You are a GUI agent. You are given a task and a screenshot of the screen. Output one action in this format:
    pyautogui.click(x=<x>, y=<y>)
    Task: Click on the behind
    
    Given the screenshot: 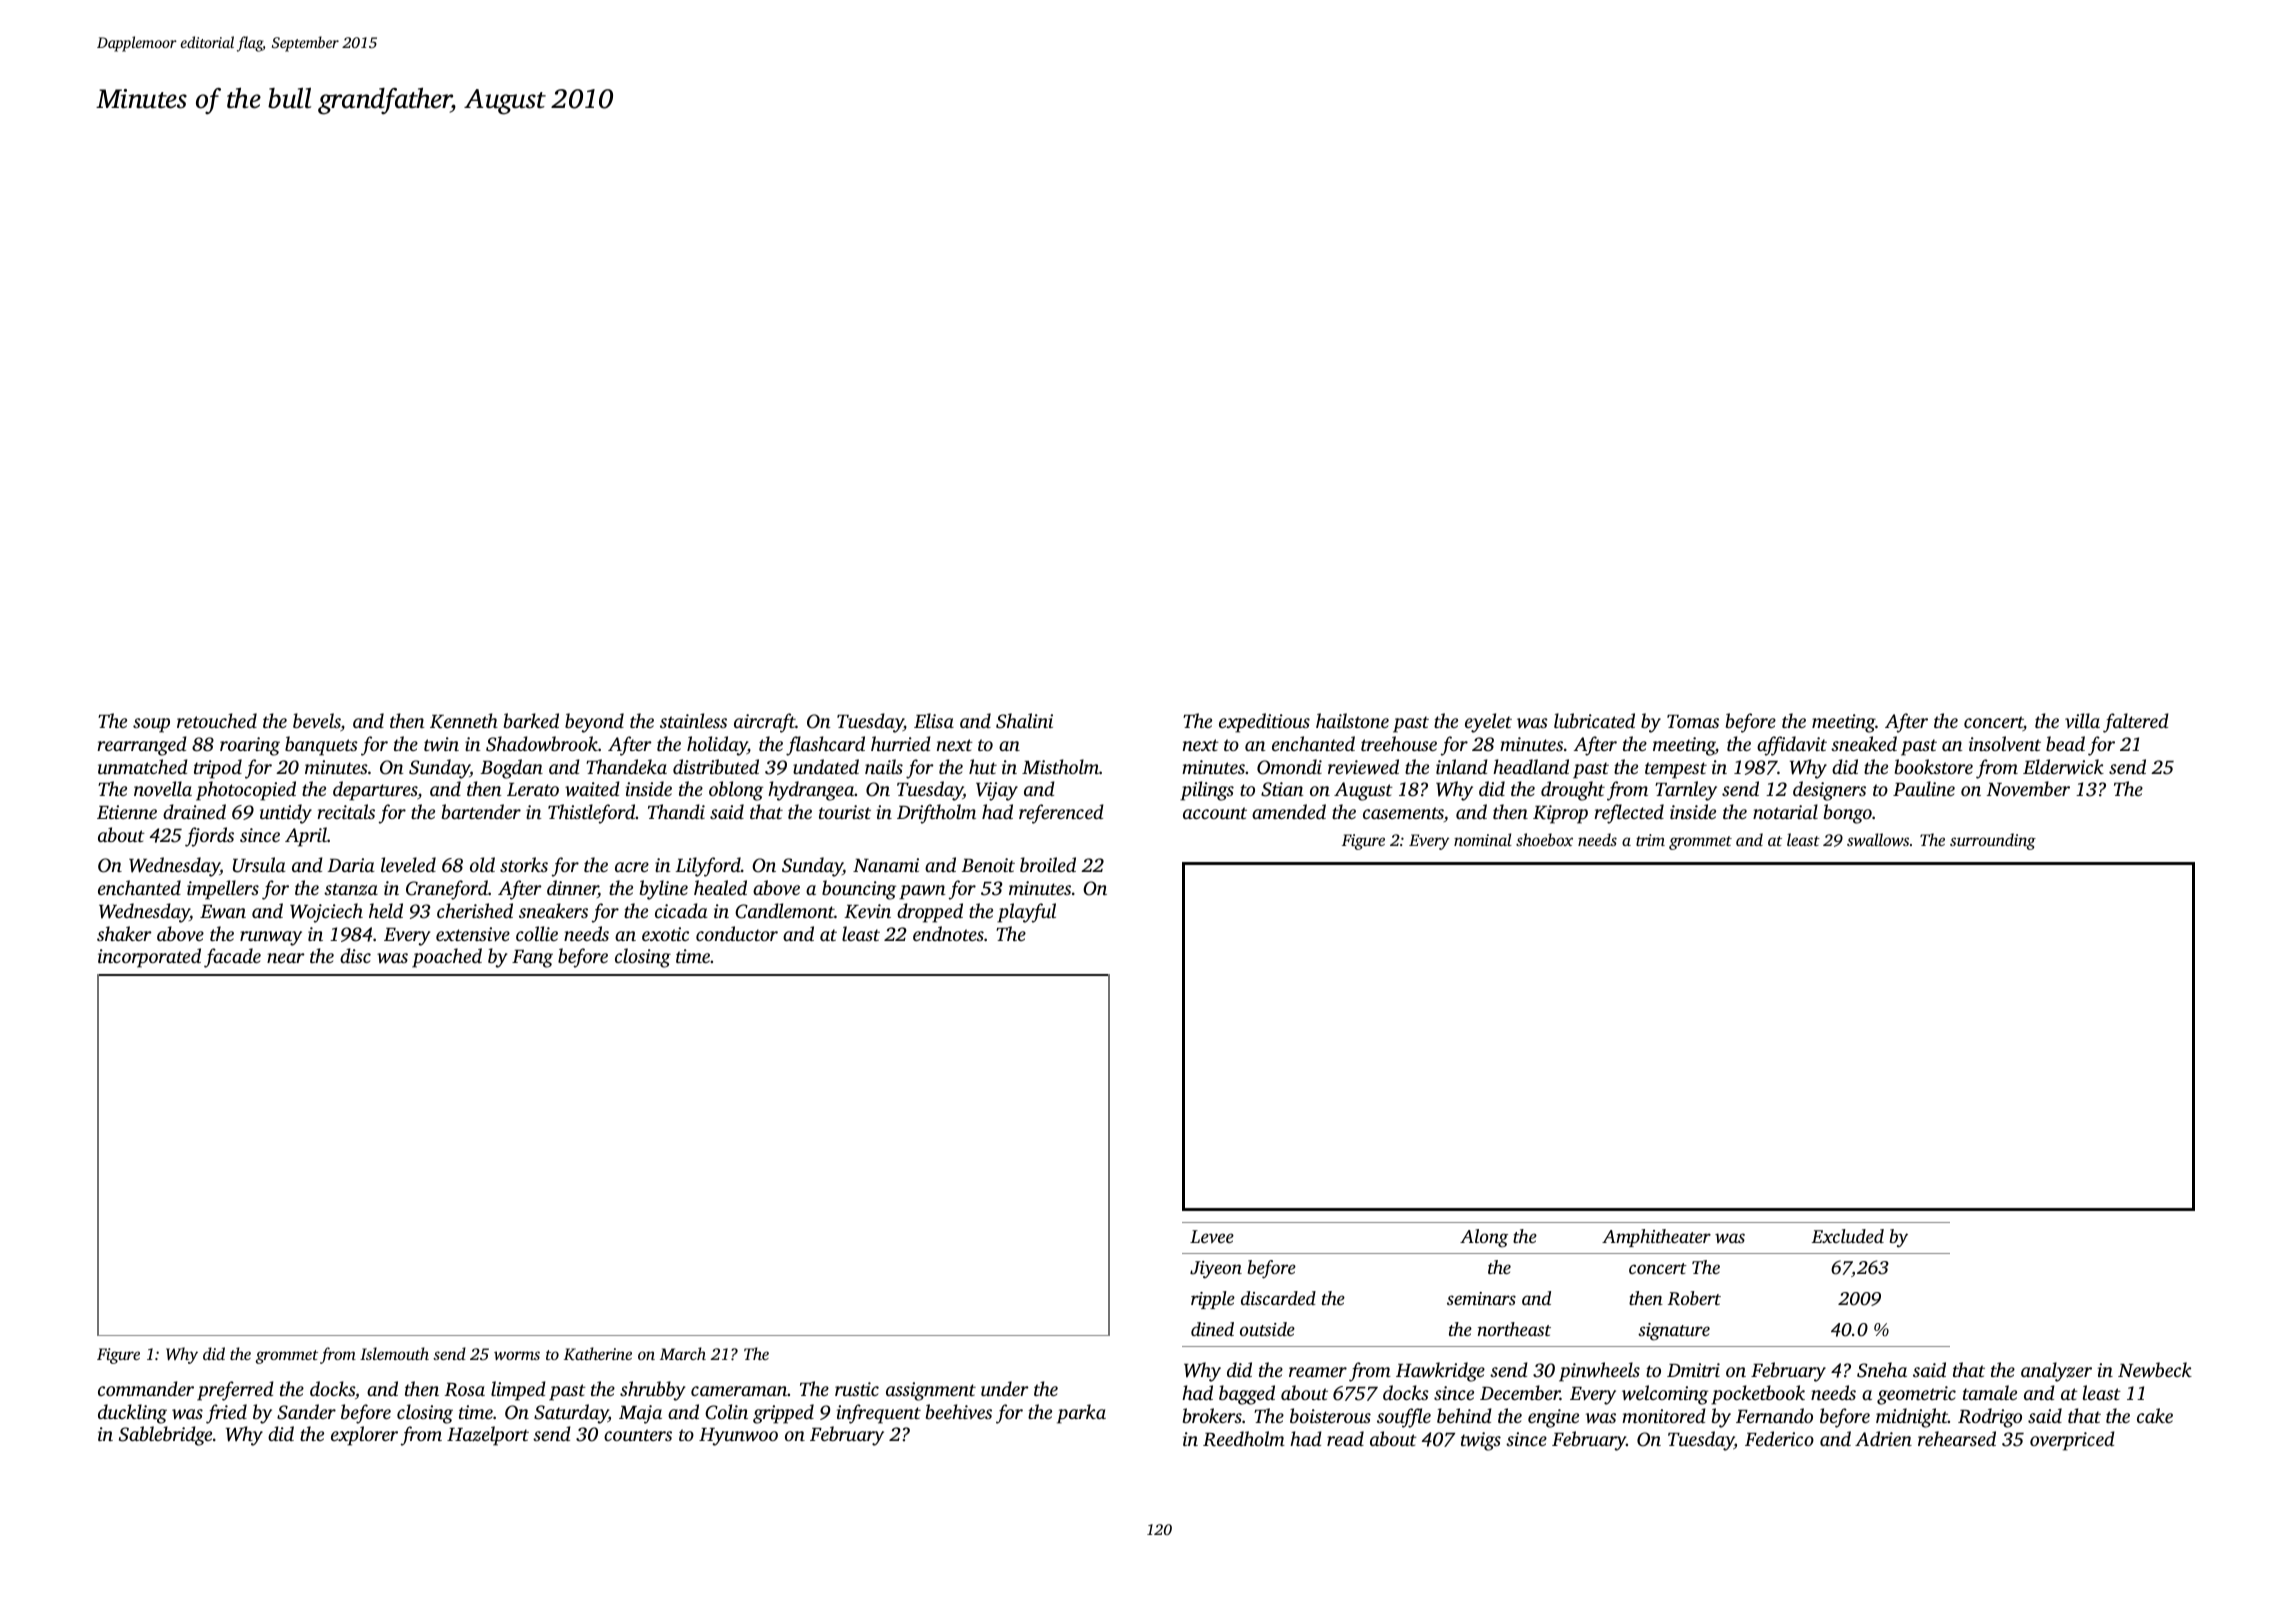 What is the action you would take?
    pyautogui.click(x=1464, y=1415)
